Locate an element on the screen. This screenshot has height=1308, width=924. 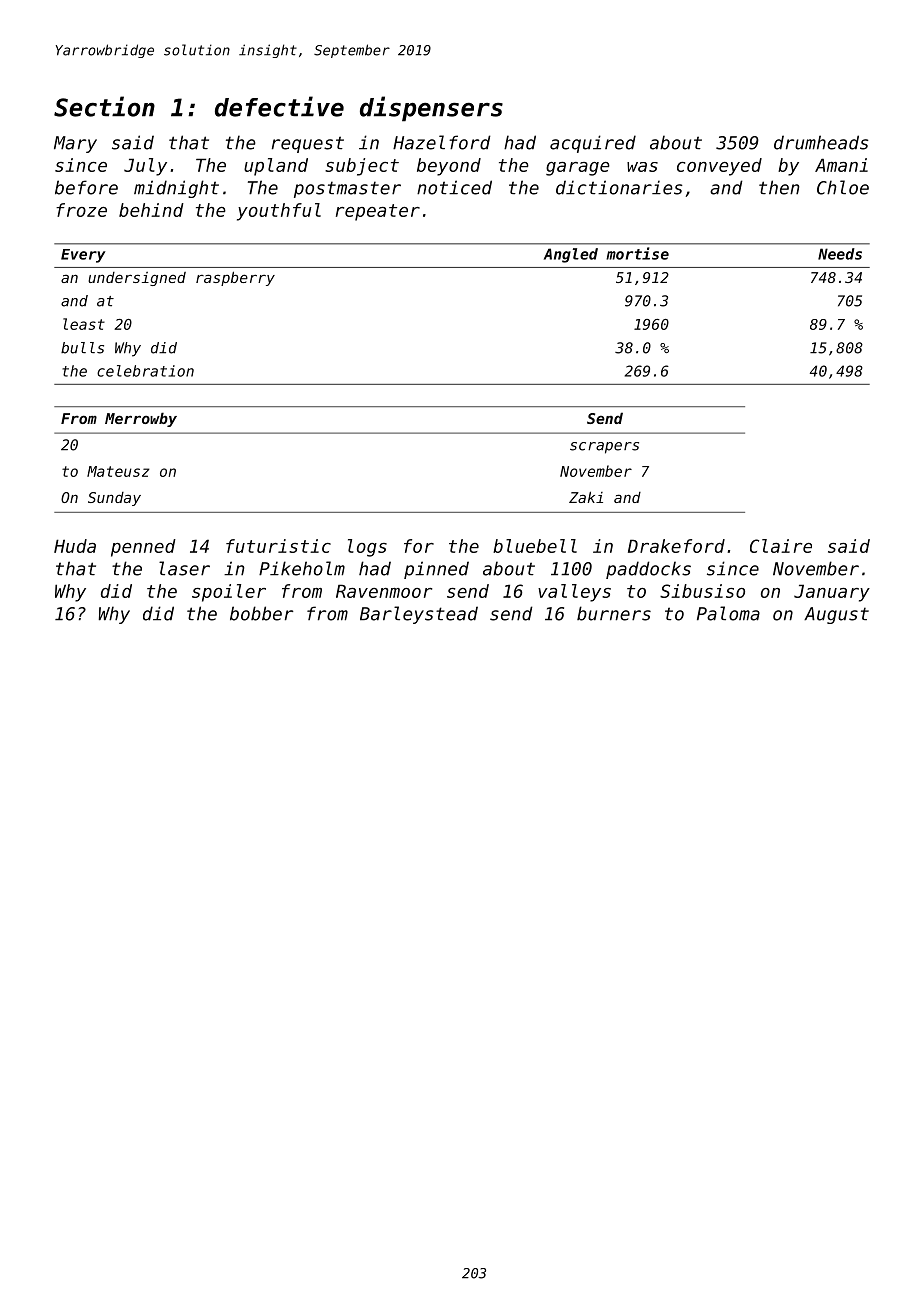
Pikeholm is located at coordinates (302, 568).
